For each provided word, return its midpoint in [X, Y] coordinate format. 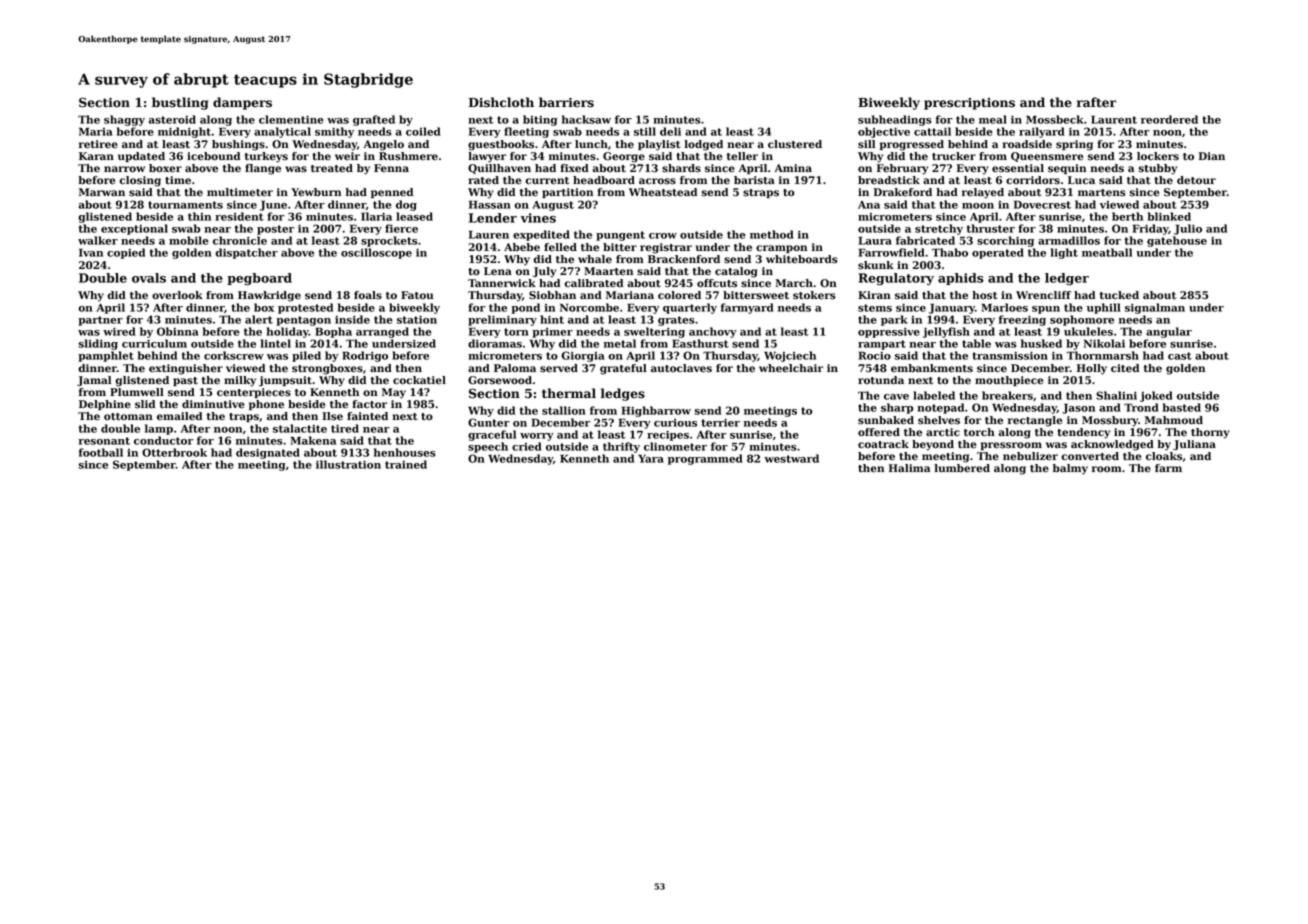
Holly [1092, 369]
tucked [1119, 295]
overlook [177, 295]
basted [1182, 407]
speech [488, 447]
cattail [932, 131]
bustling [180, 103]
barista [754, 180]
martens [1102, 193]
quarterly [690, 308]
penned [392, 193]
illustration [348, 464]
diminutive [213, 404]
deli [670, 131]
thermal [569, 393]
